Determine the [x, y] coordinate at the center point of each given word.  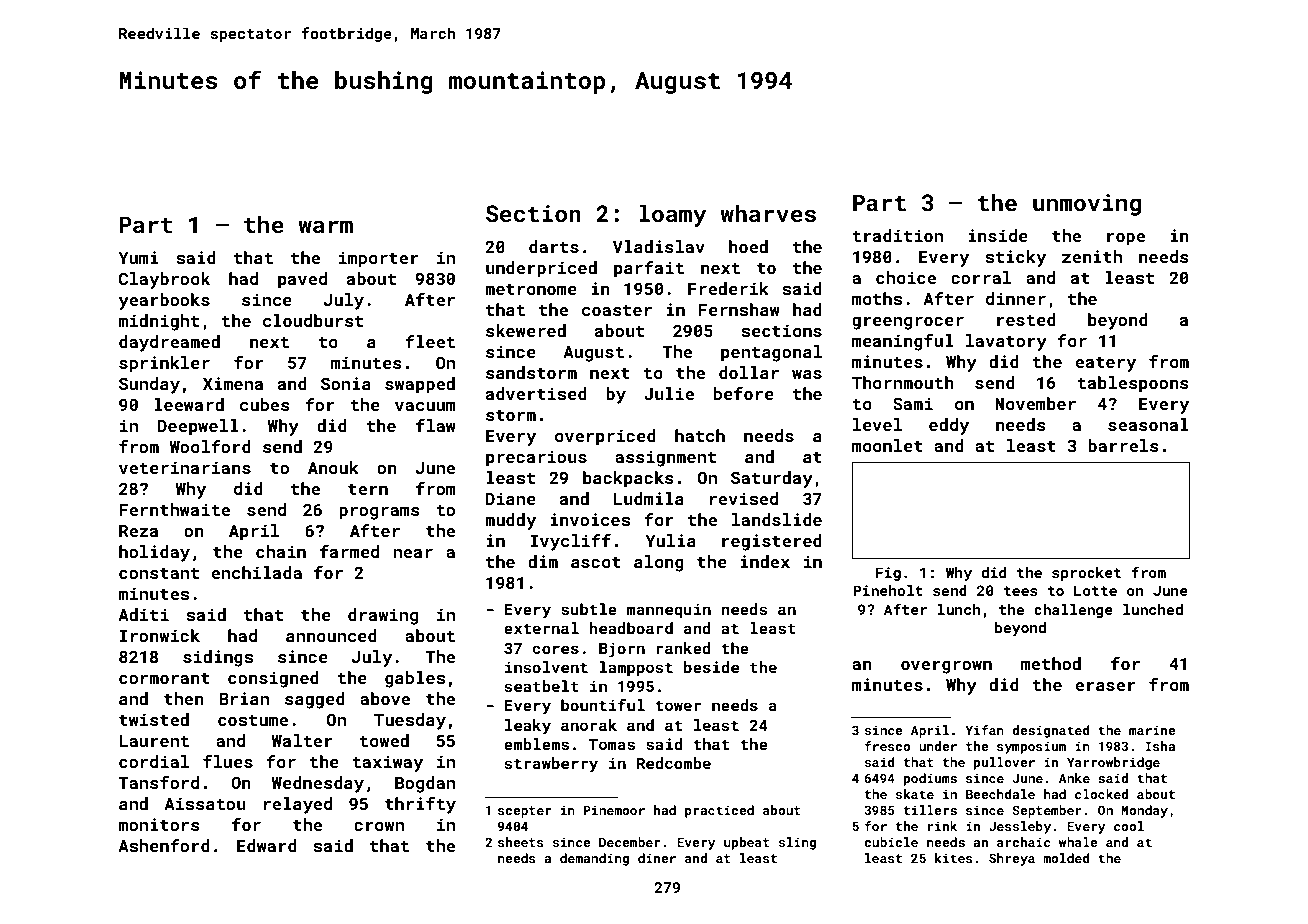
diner [657, 858]
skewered [526, 330]
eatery [1105, 364]
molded [1066, 858]
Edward [267, 845]
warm [325, 226]
